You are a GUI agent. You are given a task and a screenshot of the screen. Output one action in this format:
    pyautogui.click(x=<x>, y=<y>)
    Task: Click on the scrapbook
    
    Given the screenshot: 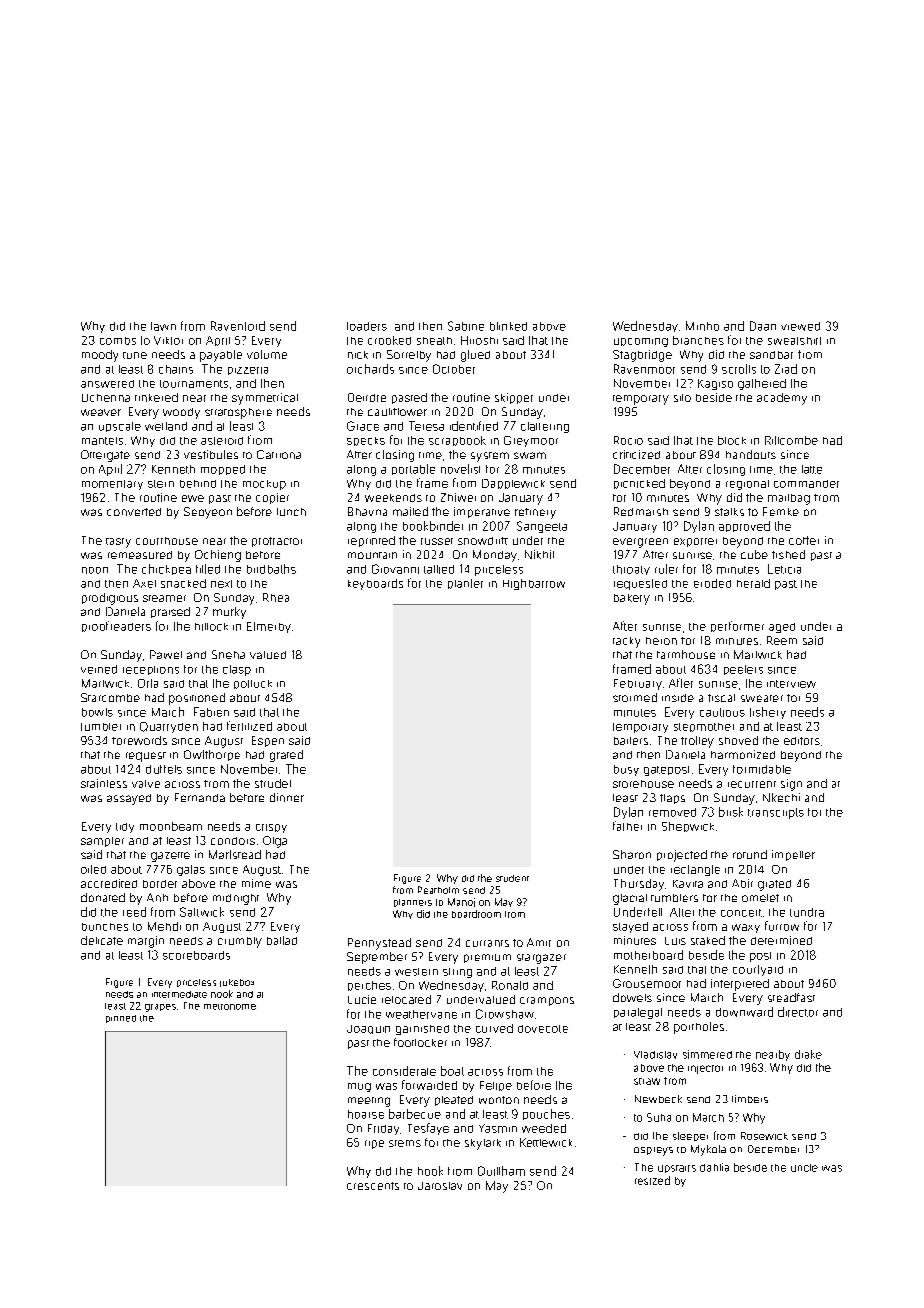 What is the action you would take?
    pyautogui.click(x=457, y=441)
